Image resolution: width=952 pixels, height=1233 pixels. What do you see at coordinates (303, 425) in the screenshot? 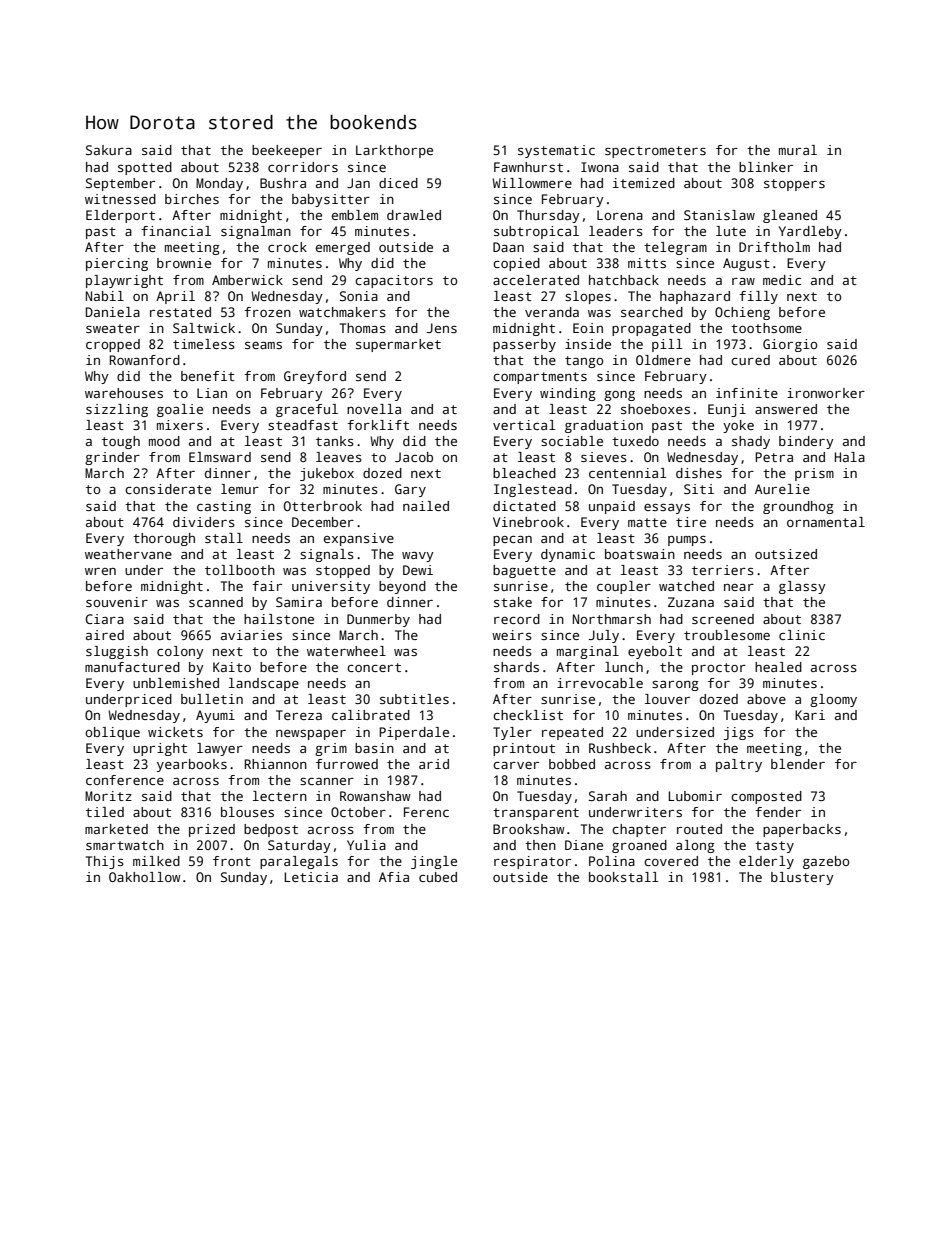
I see `steadfast` at bounding box center [303, 425].
